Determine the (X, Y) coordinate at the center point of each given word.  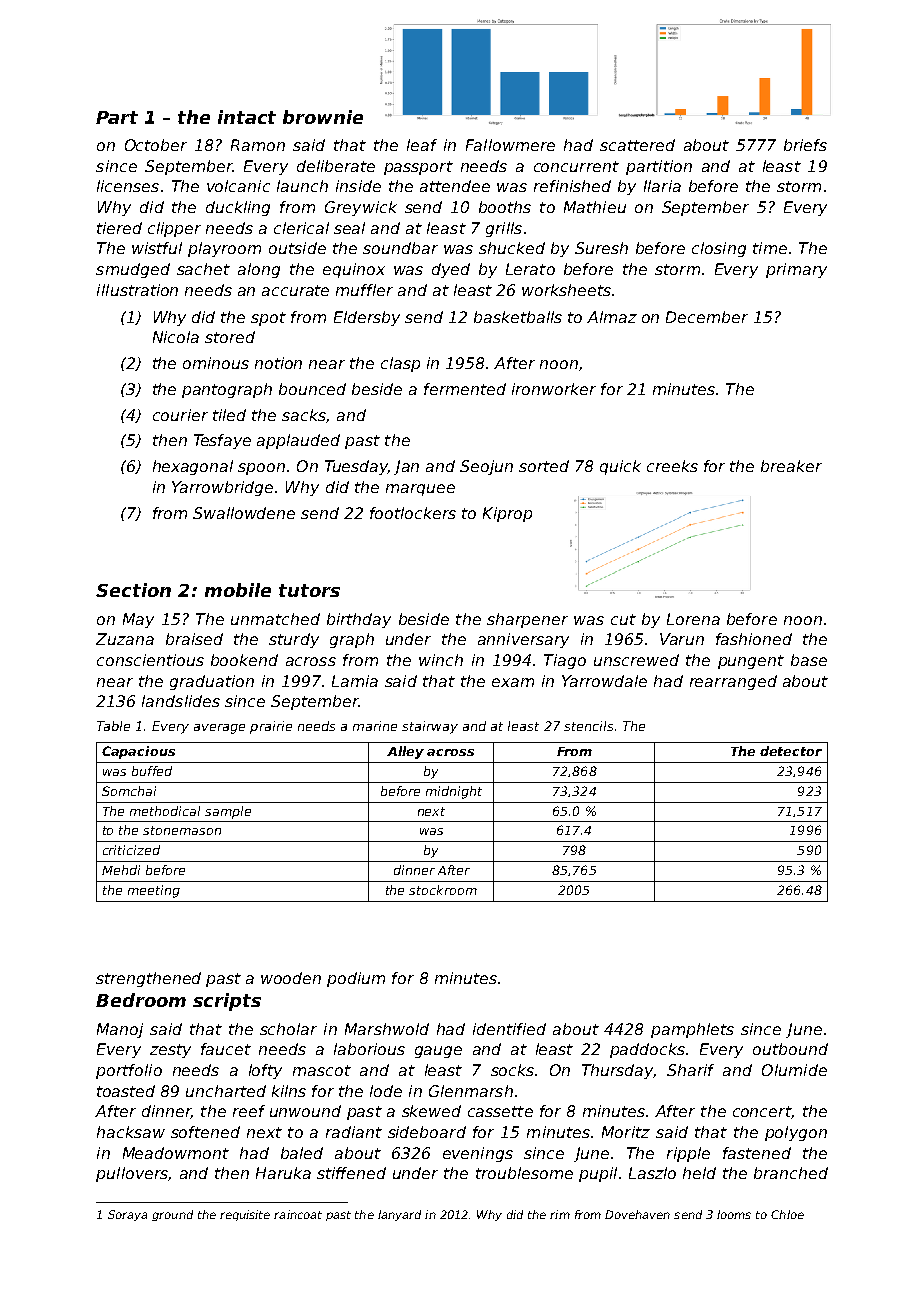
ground (172, 1215)
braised (194, 639)
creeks (672, 466)
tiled (229, 415)
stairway (430, 727)
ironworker (554, 389)
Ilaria (662, 186)
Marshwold (387, 1029)
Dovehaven (637, 1214)
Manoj (120, 1030)
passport (418, 168)
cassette (500, 1111)
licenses (128, 186)
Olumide (794, 1070)
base (809, 660)
